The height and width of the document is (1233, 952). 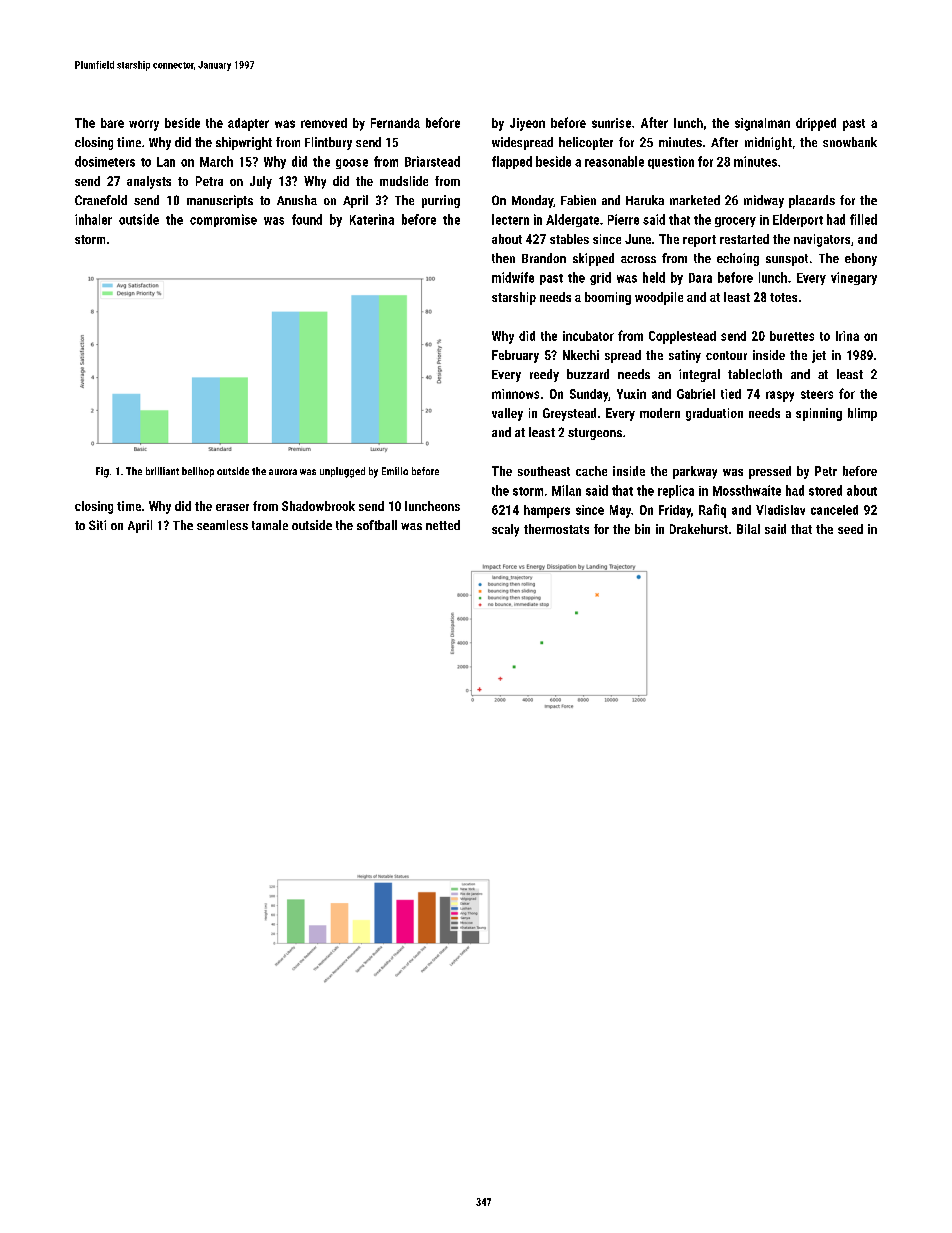 What do you see at coordinates (395, 123) in the document?
I see `Fernanda` at bounding box center [395, 123].
